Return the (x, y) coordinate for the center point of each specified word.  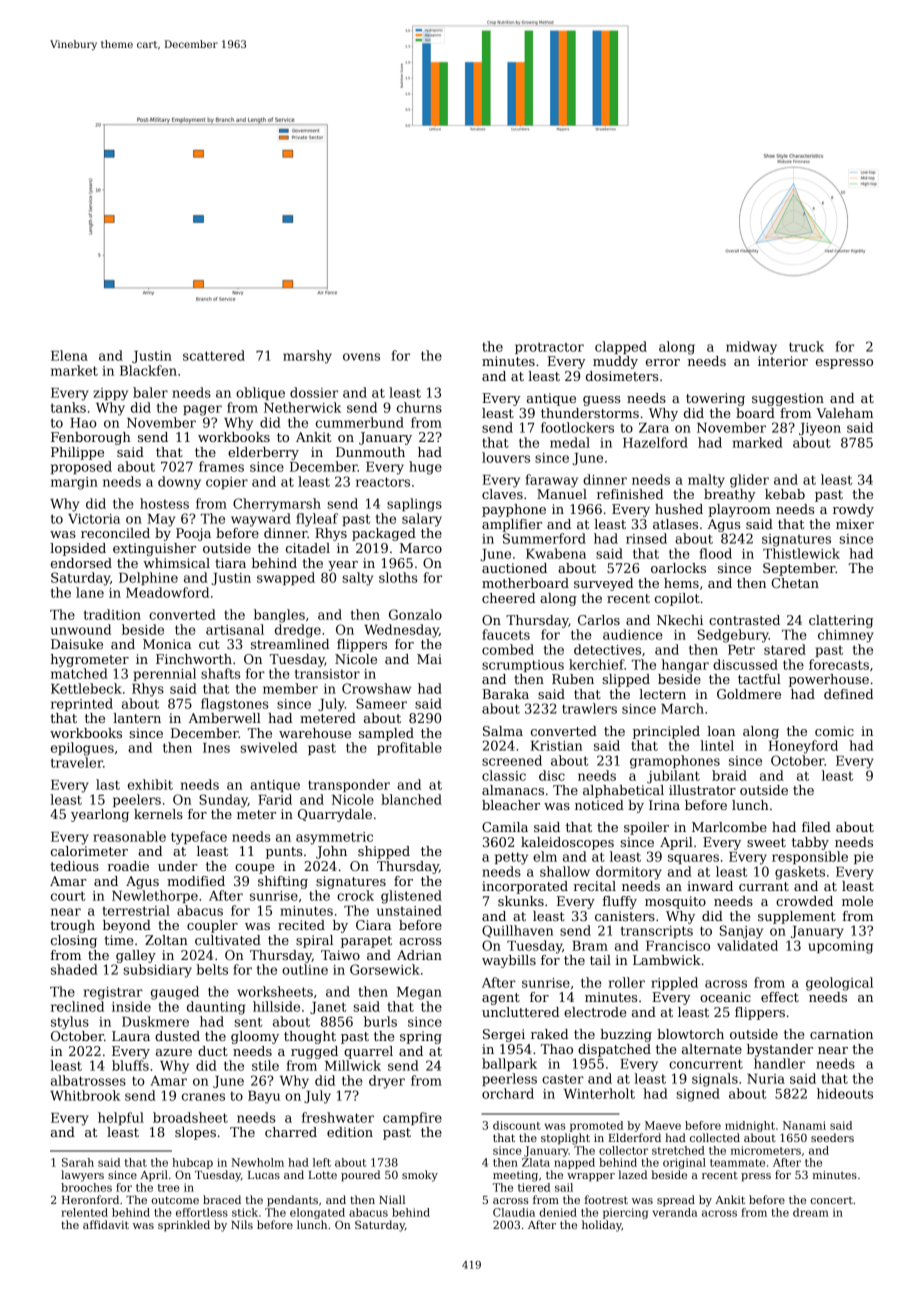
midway (751, 348)
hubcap (192, 1163)
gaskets (800, 873)
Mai (429, 659)
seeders (832, 1137)
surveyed (603, 584)
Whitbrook (85, 1095)
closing (74, 941)
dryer (387, 1082)
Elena (69, 355)
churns (419, 407)
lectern (662, 694)
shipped (384, 852)
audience (633, 634)
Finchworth (194, 659)
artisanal (235, 629)
